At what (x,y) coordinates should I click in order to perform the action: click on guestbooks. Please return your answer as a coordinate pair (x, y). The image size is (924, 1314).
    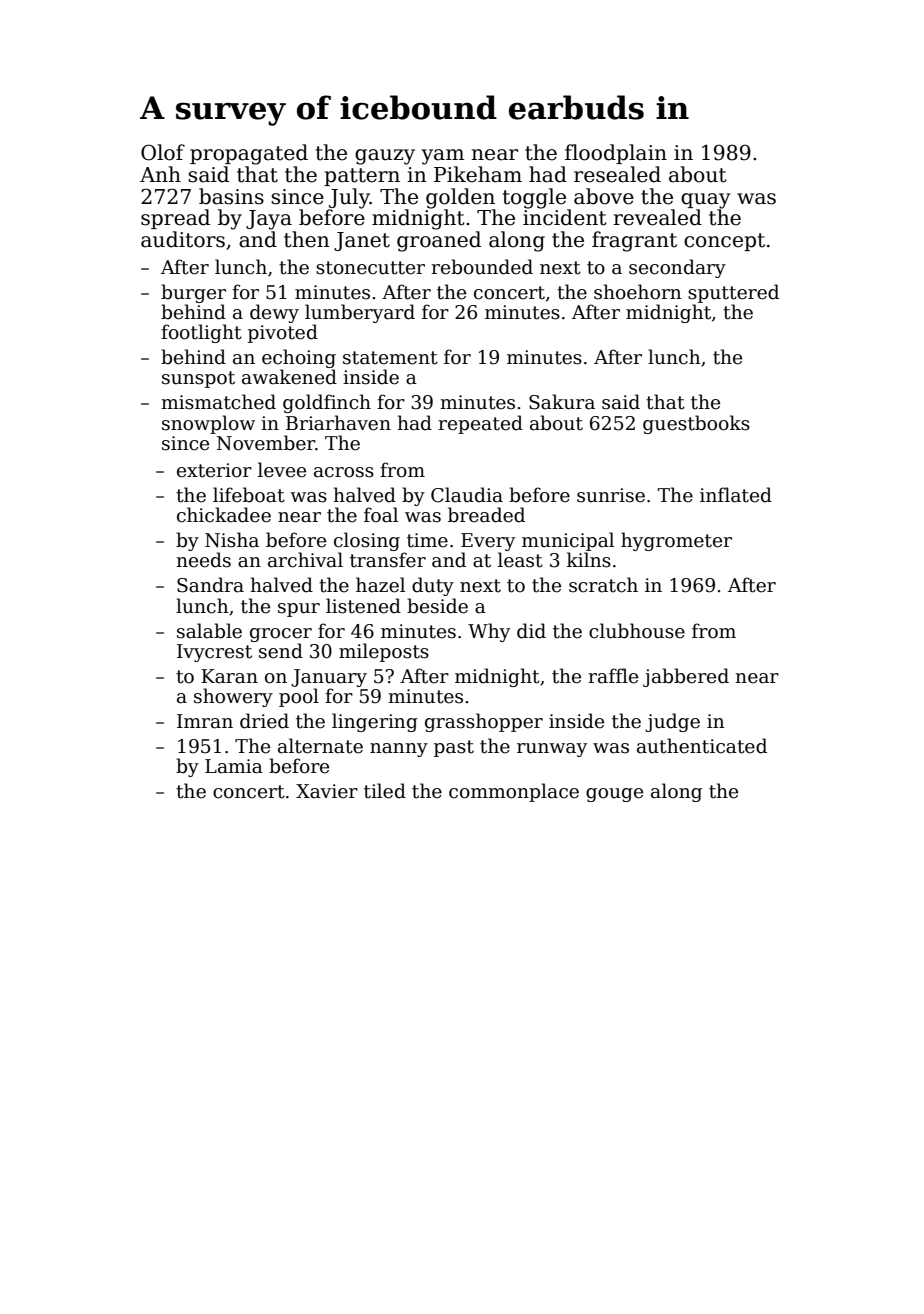
    Looking at the image, I should click on (696, 424).
